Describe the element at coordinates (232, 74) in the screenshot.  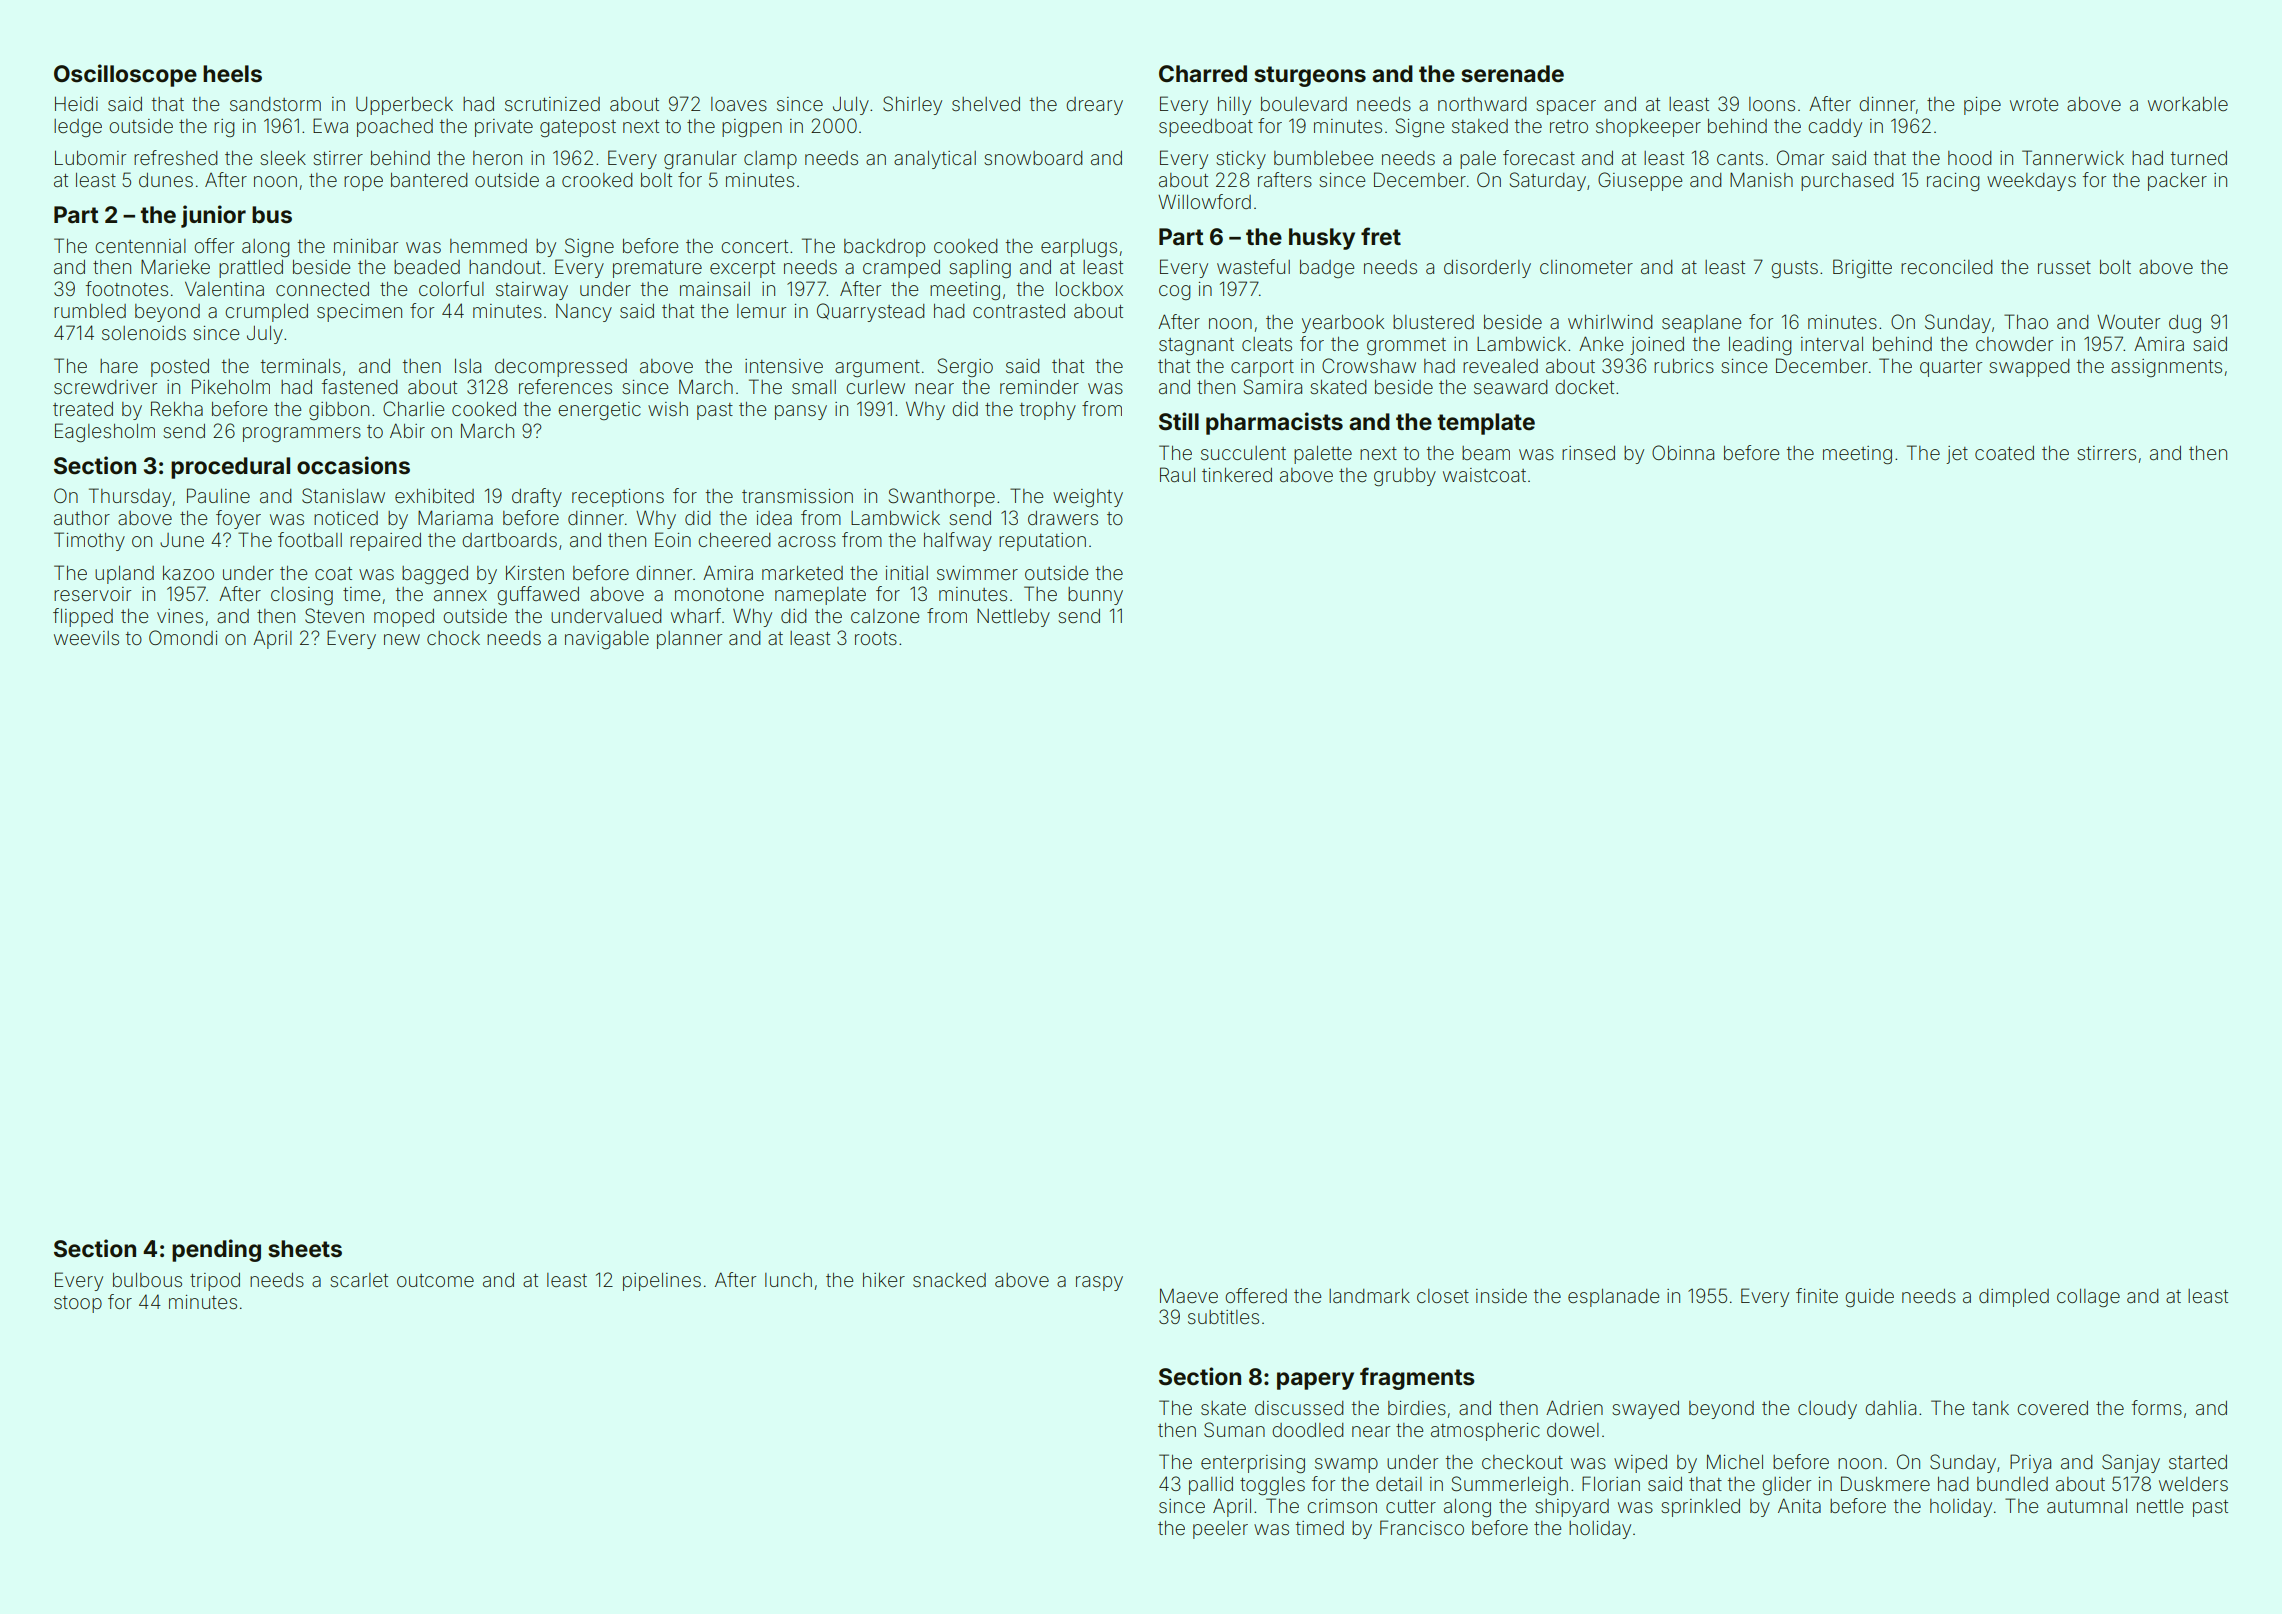
I see `heels` at that location.
